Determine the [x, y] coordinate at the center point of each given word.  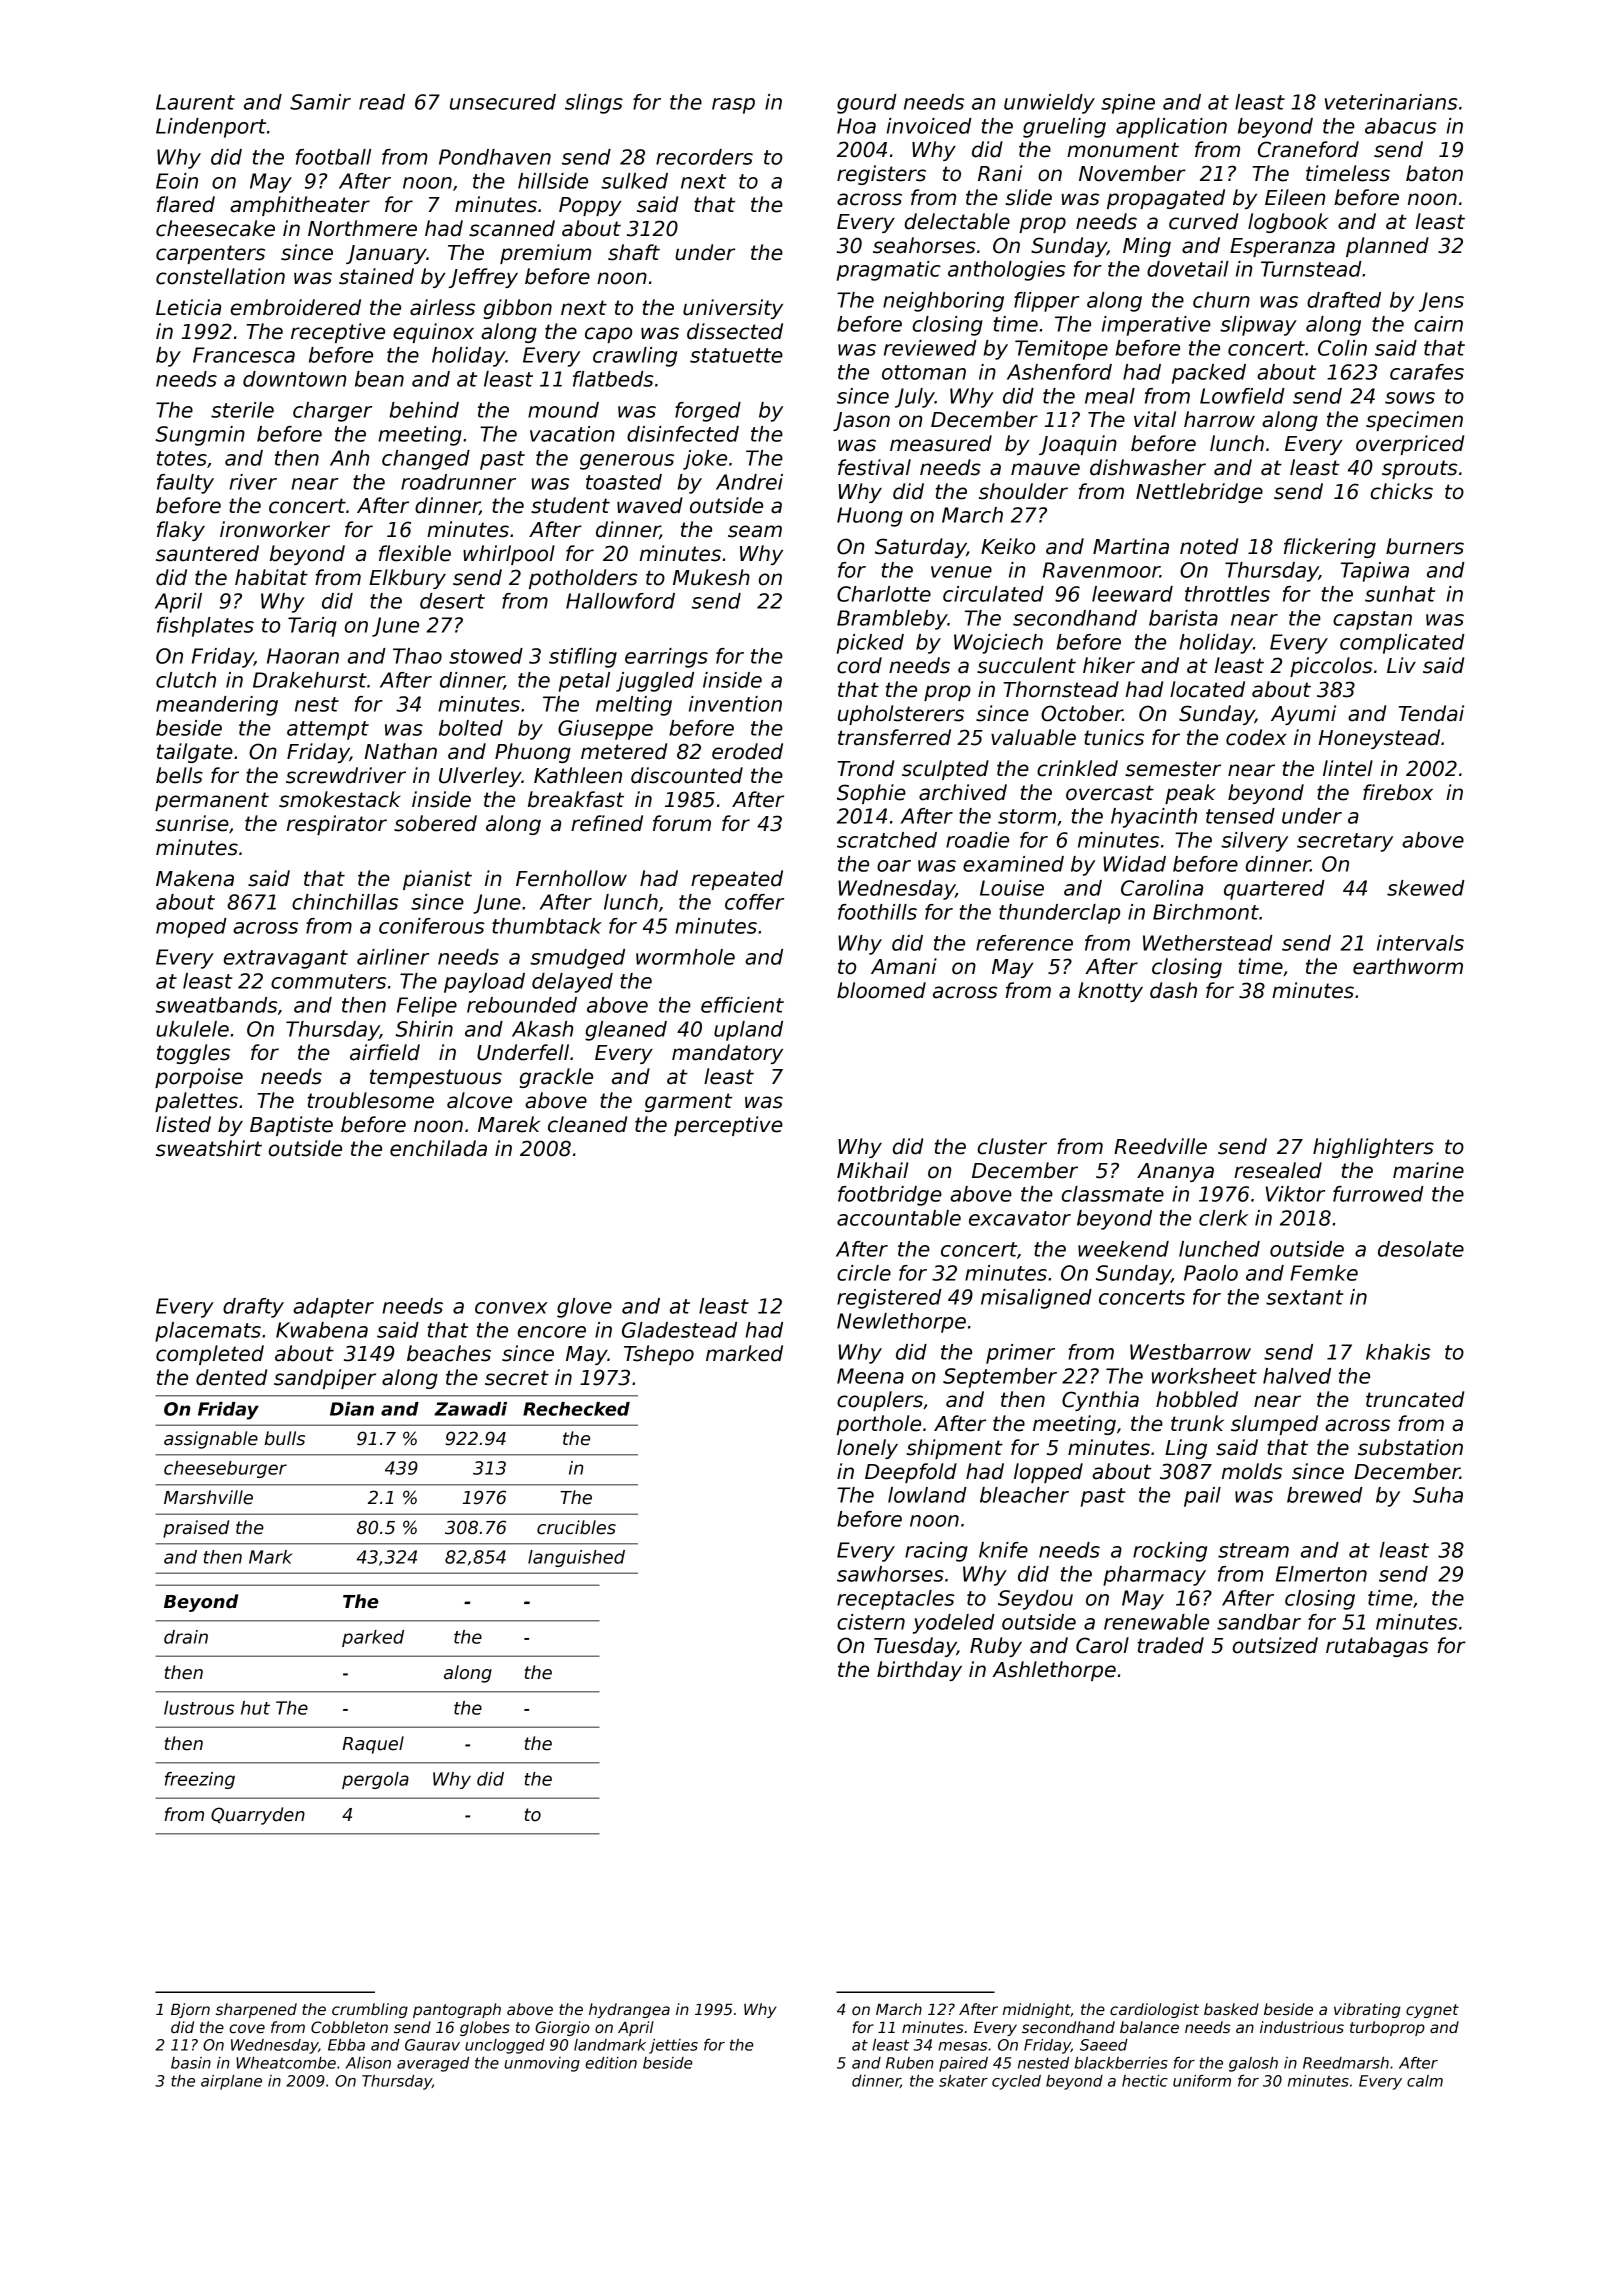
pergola [375, 1780]
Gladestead [679, 1330]
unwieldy [1049, 104]
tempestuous [436, 1078]
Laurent [195, 102]
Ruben [910, 2063]
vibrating [1367, 2010]
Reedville [1160, 1146]
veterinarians [1391, 102]
